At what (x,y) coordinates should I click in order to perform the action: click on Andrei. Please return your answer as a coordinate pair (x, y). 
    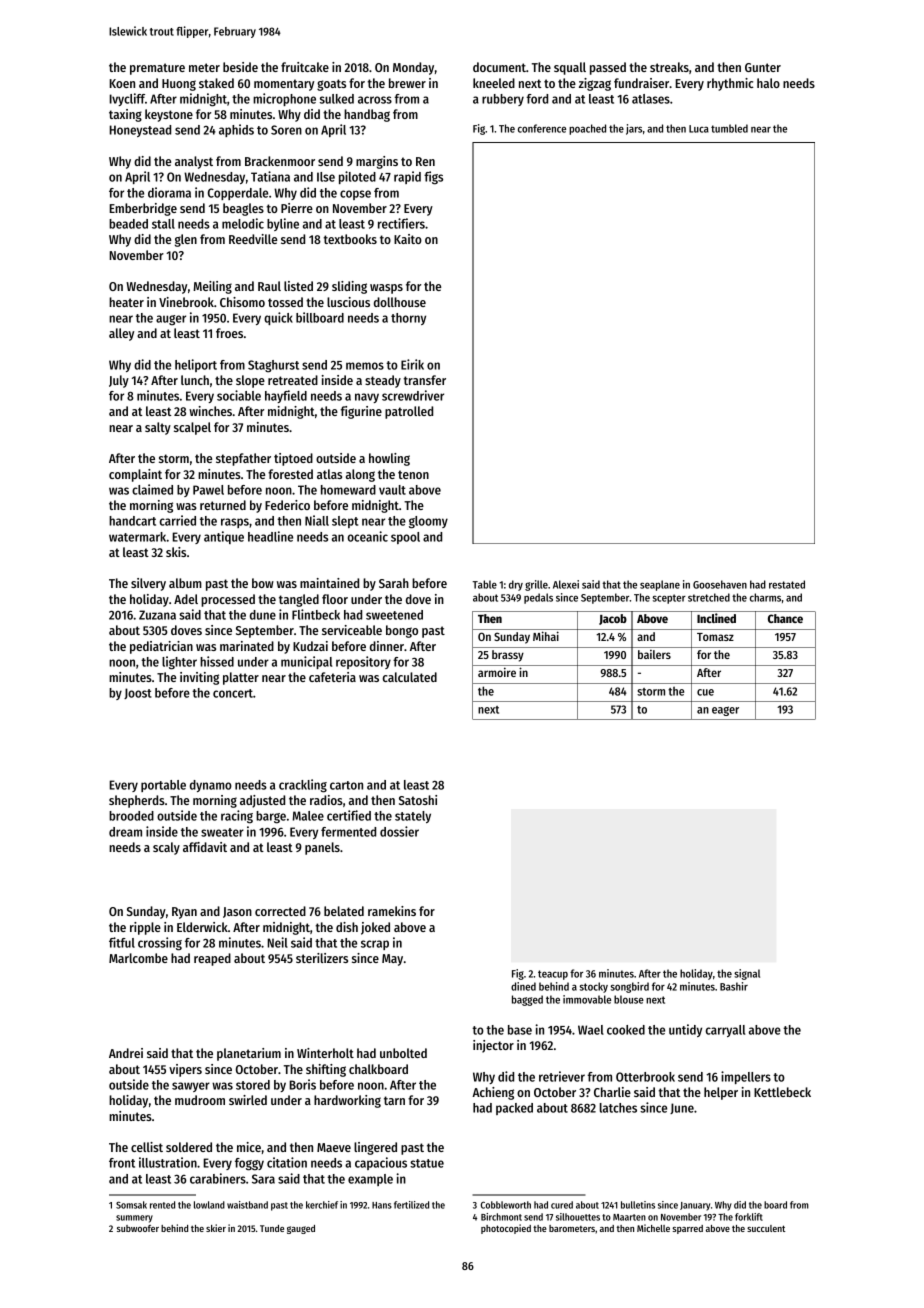
    Looking at the image, I should click on (126, 1053).
